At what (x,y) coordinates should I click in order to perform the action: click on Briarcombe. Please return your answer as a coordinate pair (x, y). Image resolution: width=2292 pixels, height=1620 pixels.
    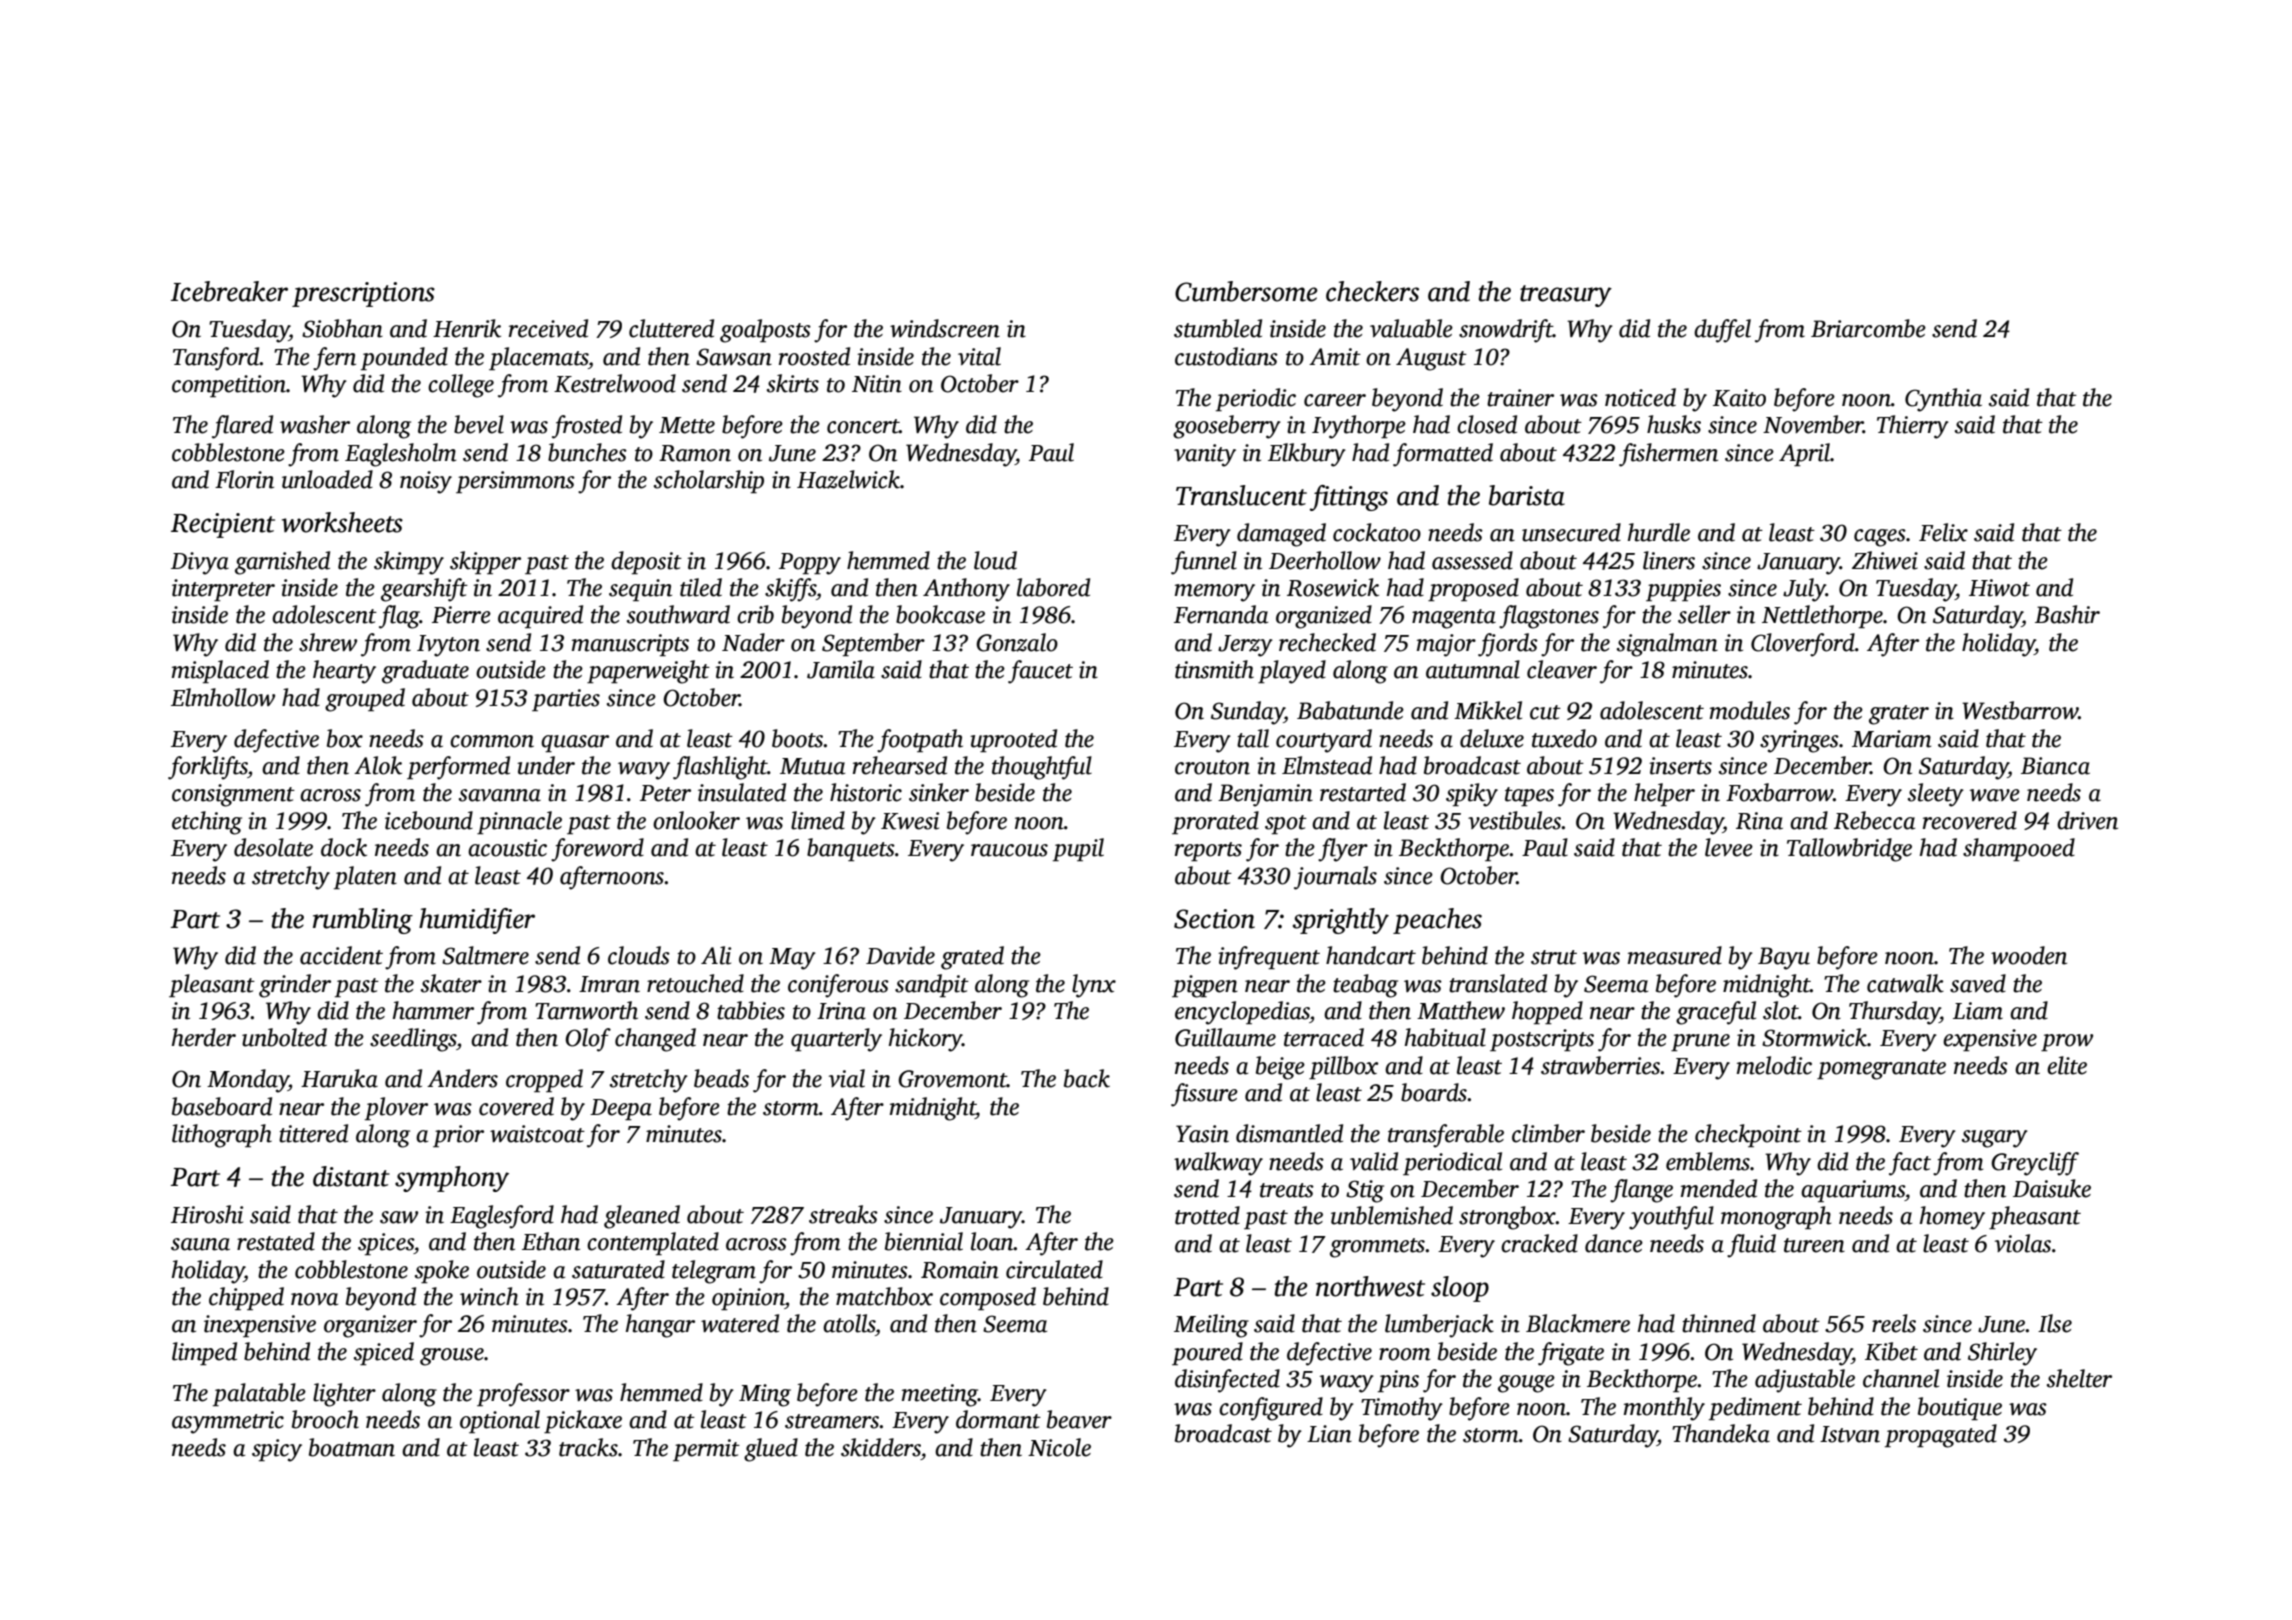
    Looking at the image, I should click on (1868, 328).
